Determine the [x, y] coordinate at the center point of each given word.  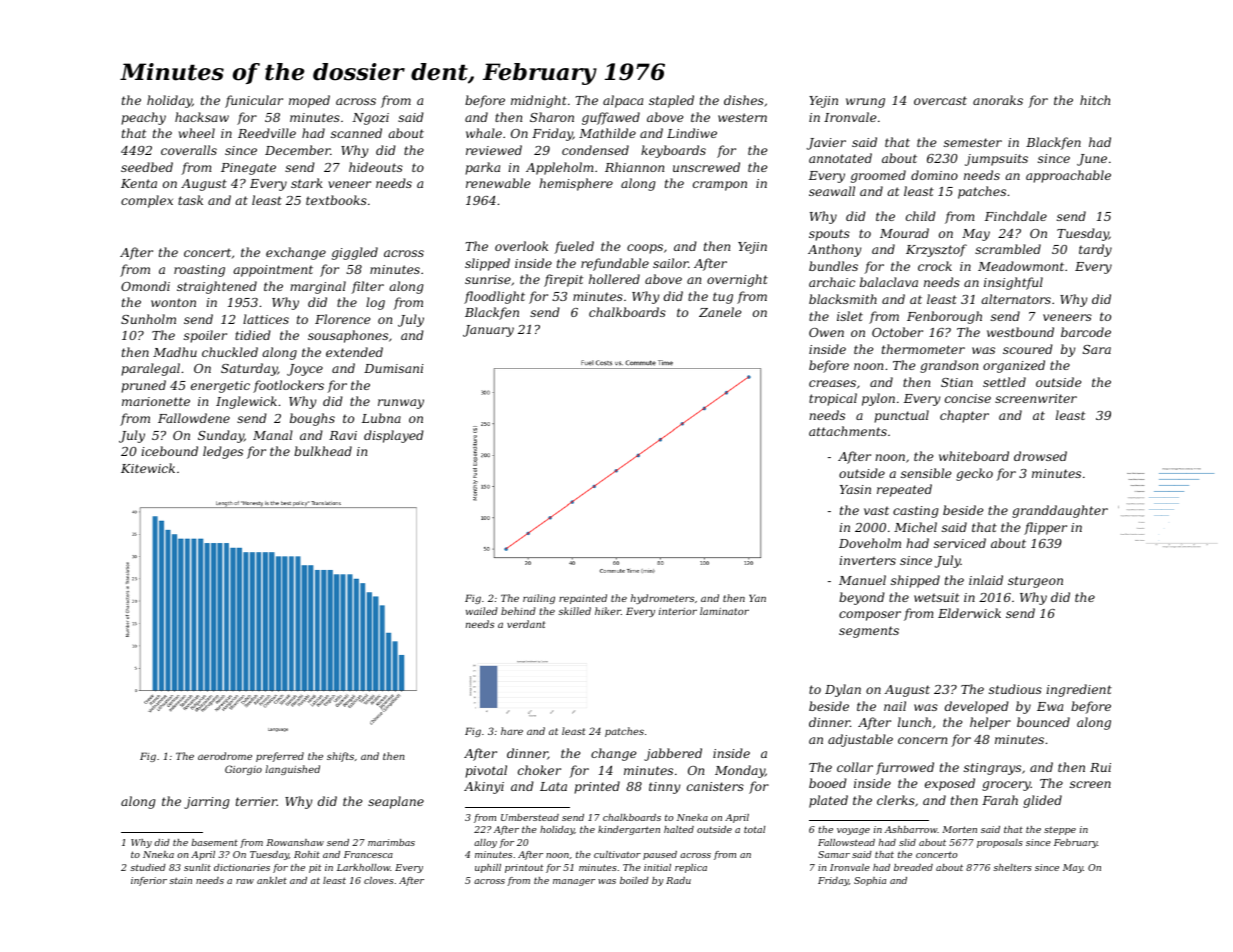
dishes [744, 100]
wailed [482, 611]
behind [518, 611]
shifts [340, 757]
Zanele [720, 312]
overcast [940, 100]
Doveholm [870, 543]
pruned [143, 386]
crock [935, 266]
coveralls [189, 150]
